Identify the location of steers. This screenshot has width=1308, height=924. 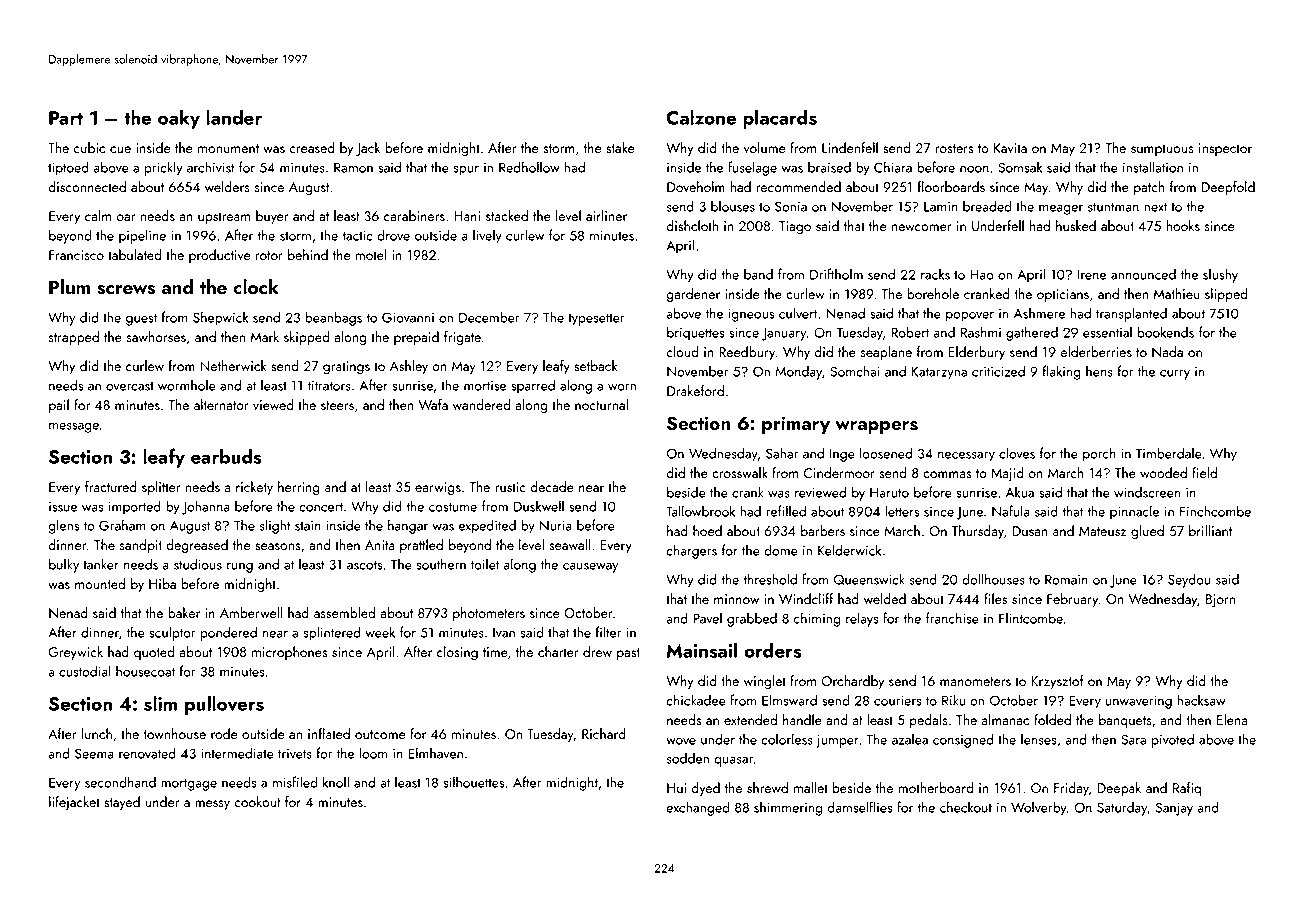
(337, 405).
